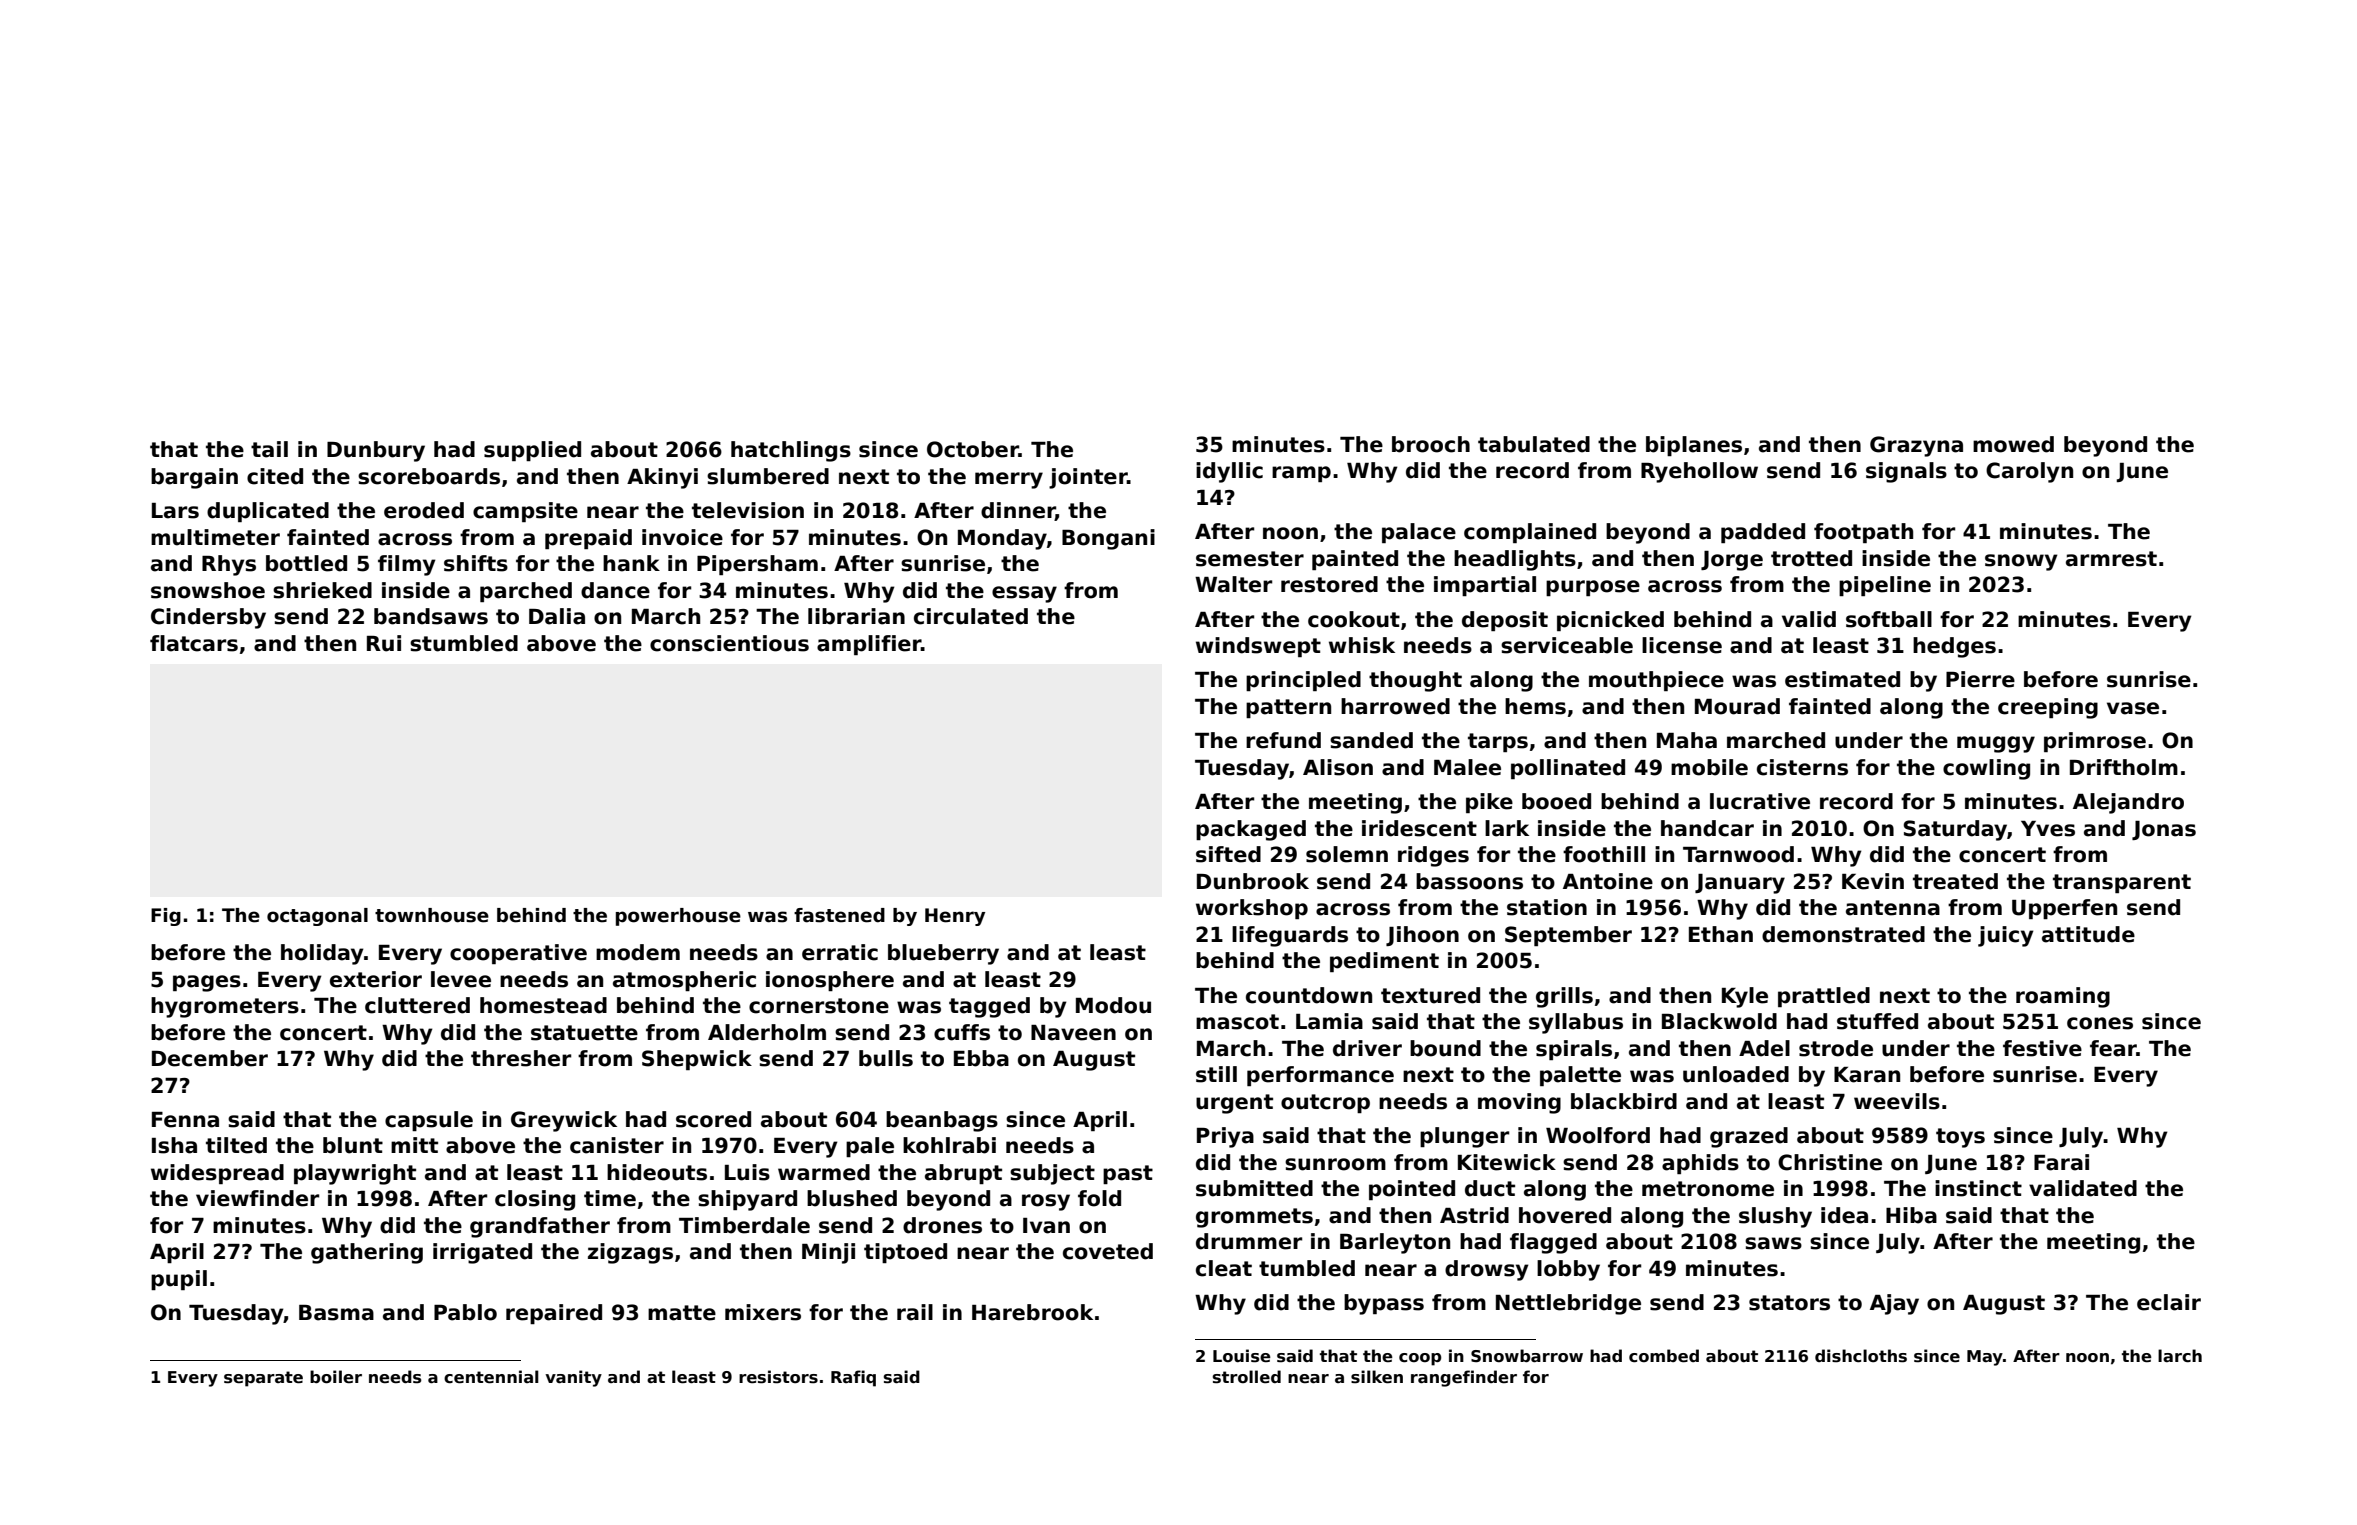 The height and width of the image is (1525, 2357). What do you see at coordinates (2133, 708) in the image?
I see `vase` at bounding box center [2133, 708].
